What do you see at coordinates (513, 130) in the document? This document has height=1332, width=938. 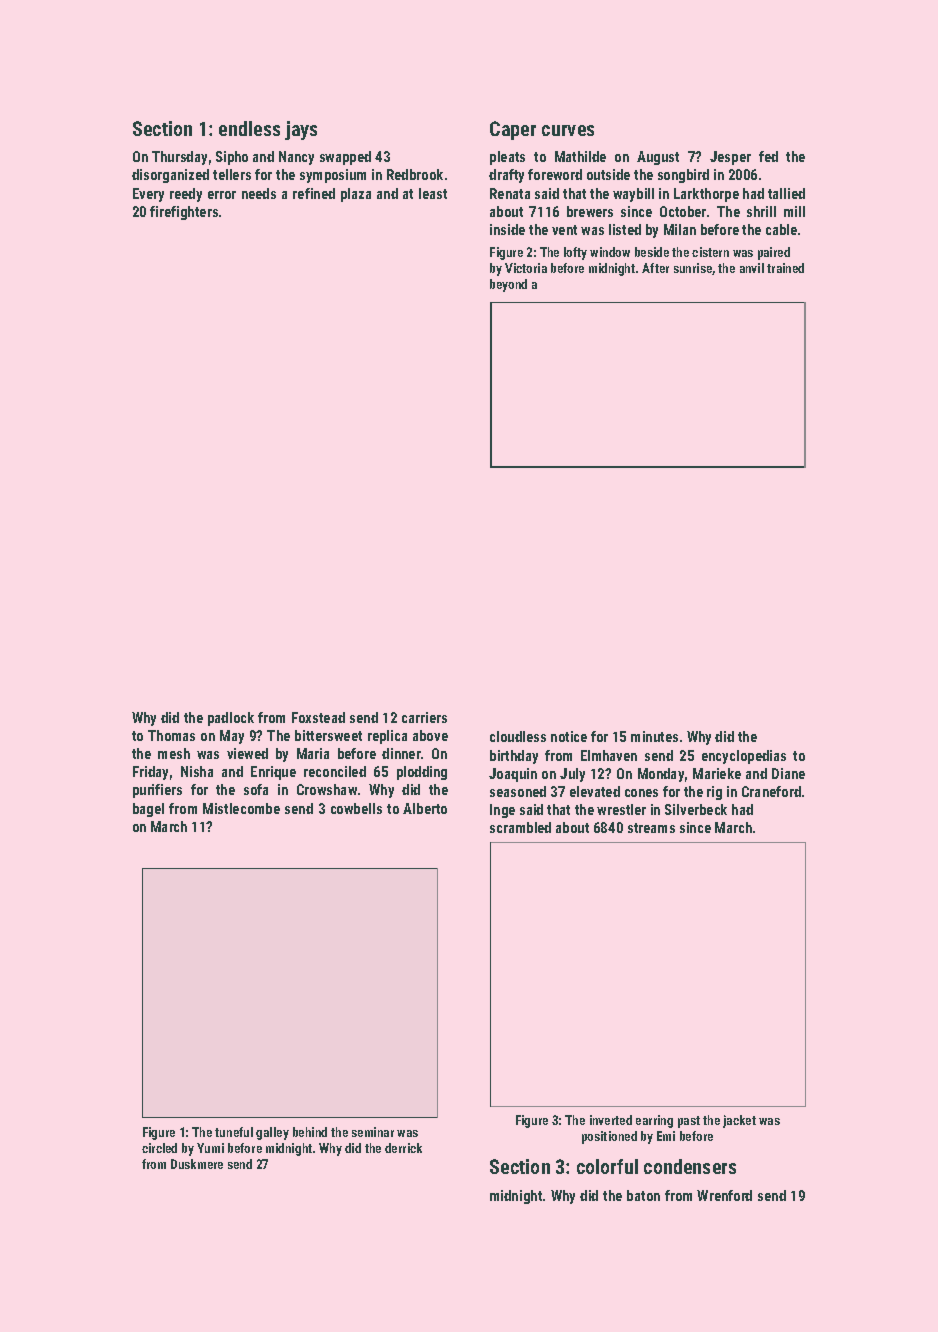 I see `Caper` at bounding box center [513, 130].
